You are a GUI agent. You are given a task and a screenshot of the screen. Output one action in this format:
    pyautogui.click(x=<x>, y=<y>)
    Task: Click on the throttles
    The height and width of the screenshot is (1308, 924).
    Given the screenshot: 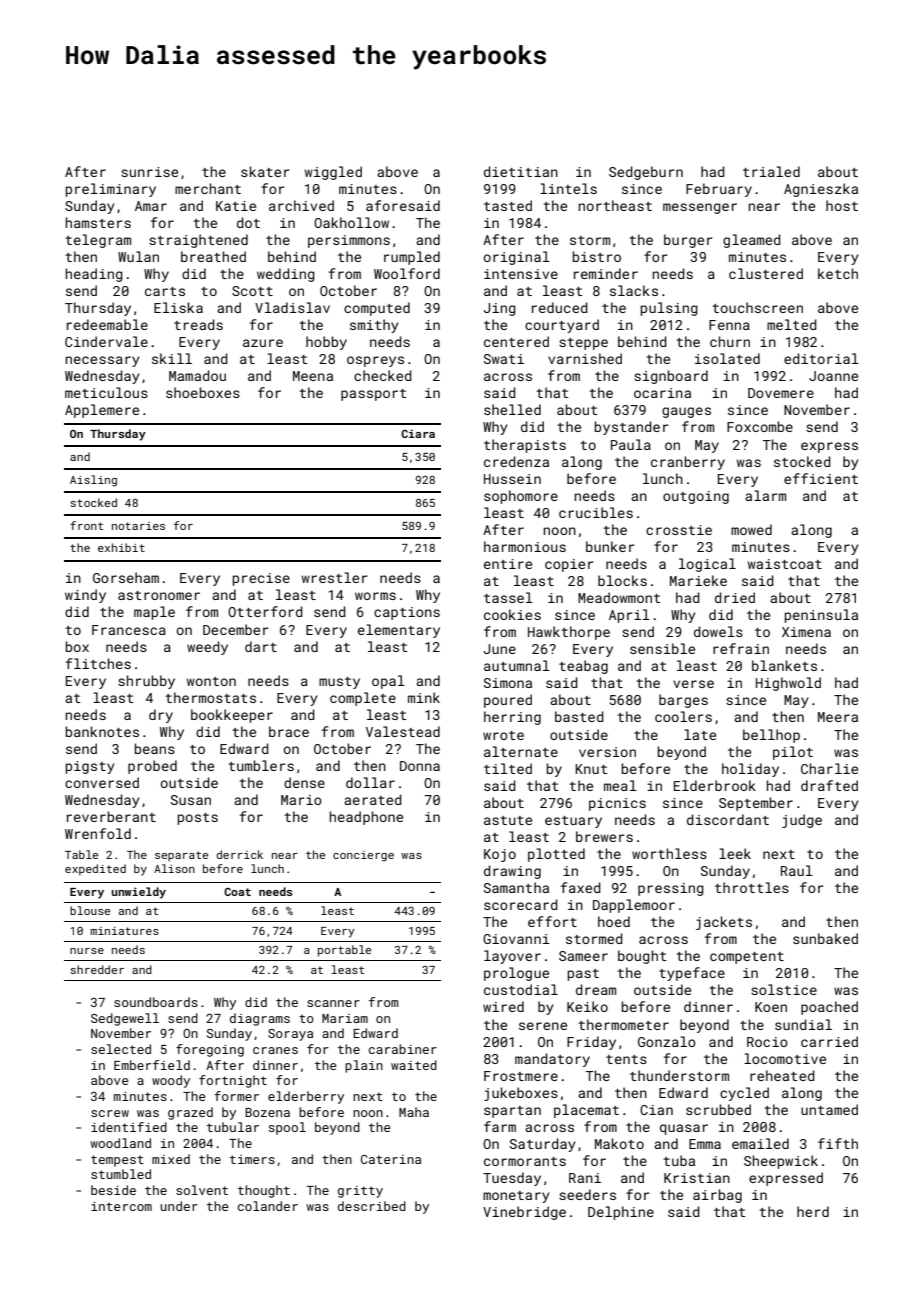 What is the action you would take?
    pyautogui.click(x=752, y=887)
